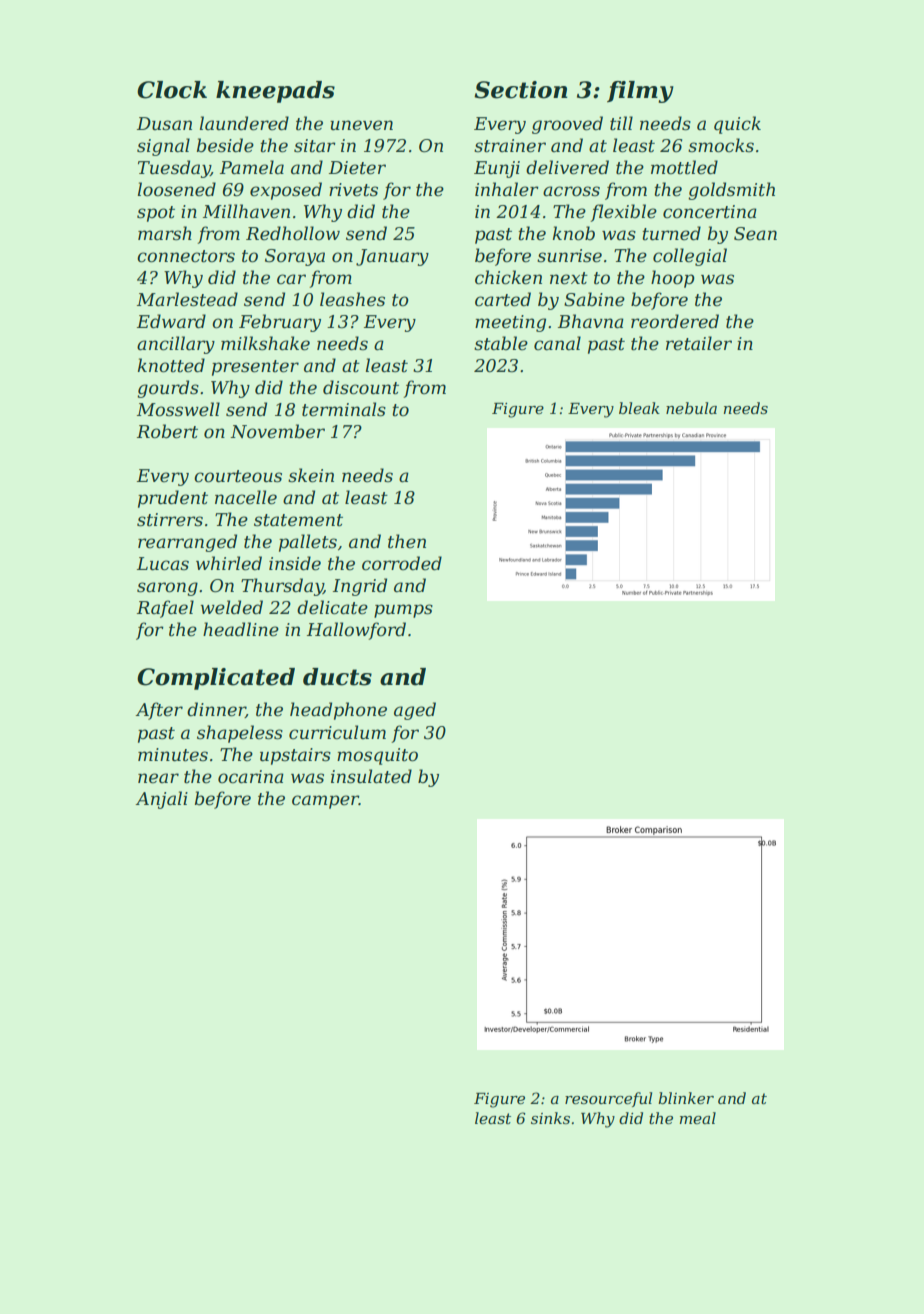 The height and width of the screenshot is (1314, 924). Describe the element at coordinates (691, 408) in the screenshot. I see `nebula` at that location.
